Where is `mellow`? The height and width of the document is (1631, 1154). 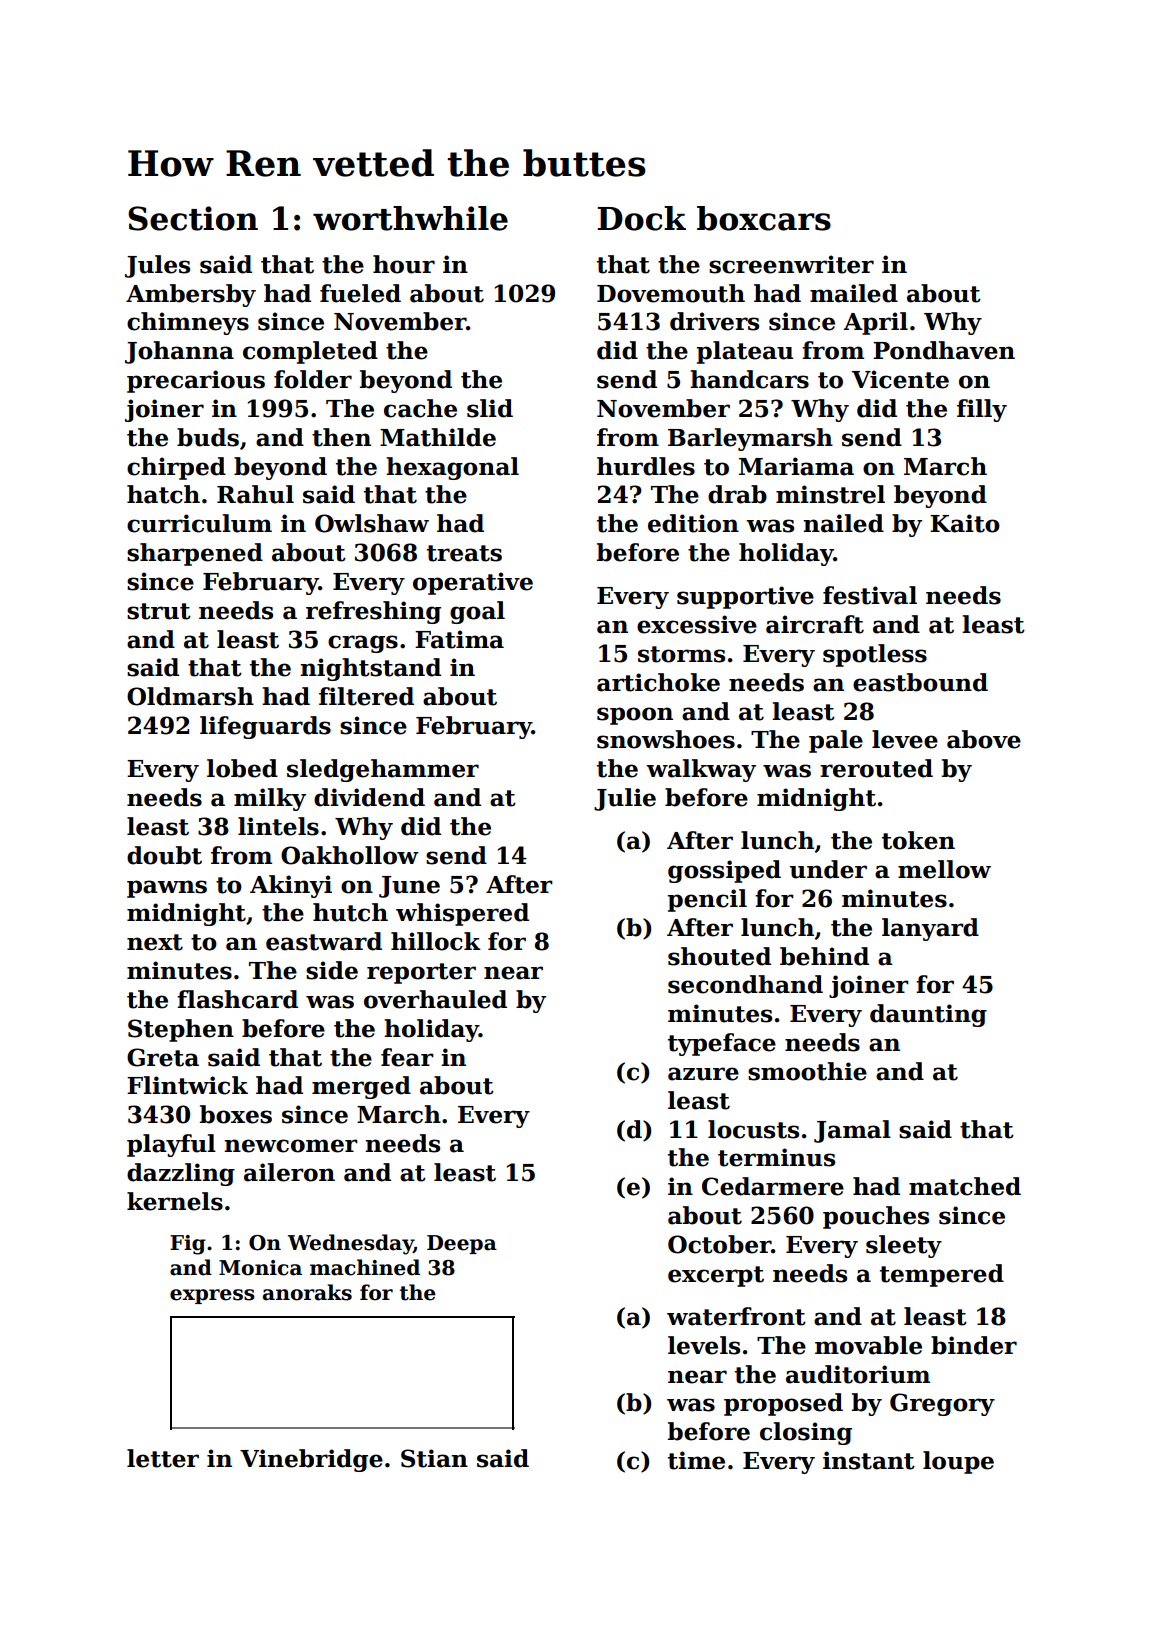 mellow is located at coordinates (944, 869).
